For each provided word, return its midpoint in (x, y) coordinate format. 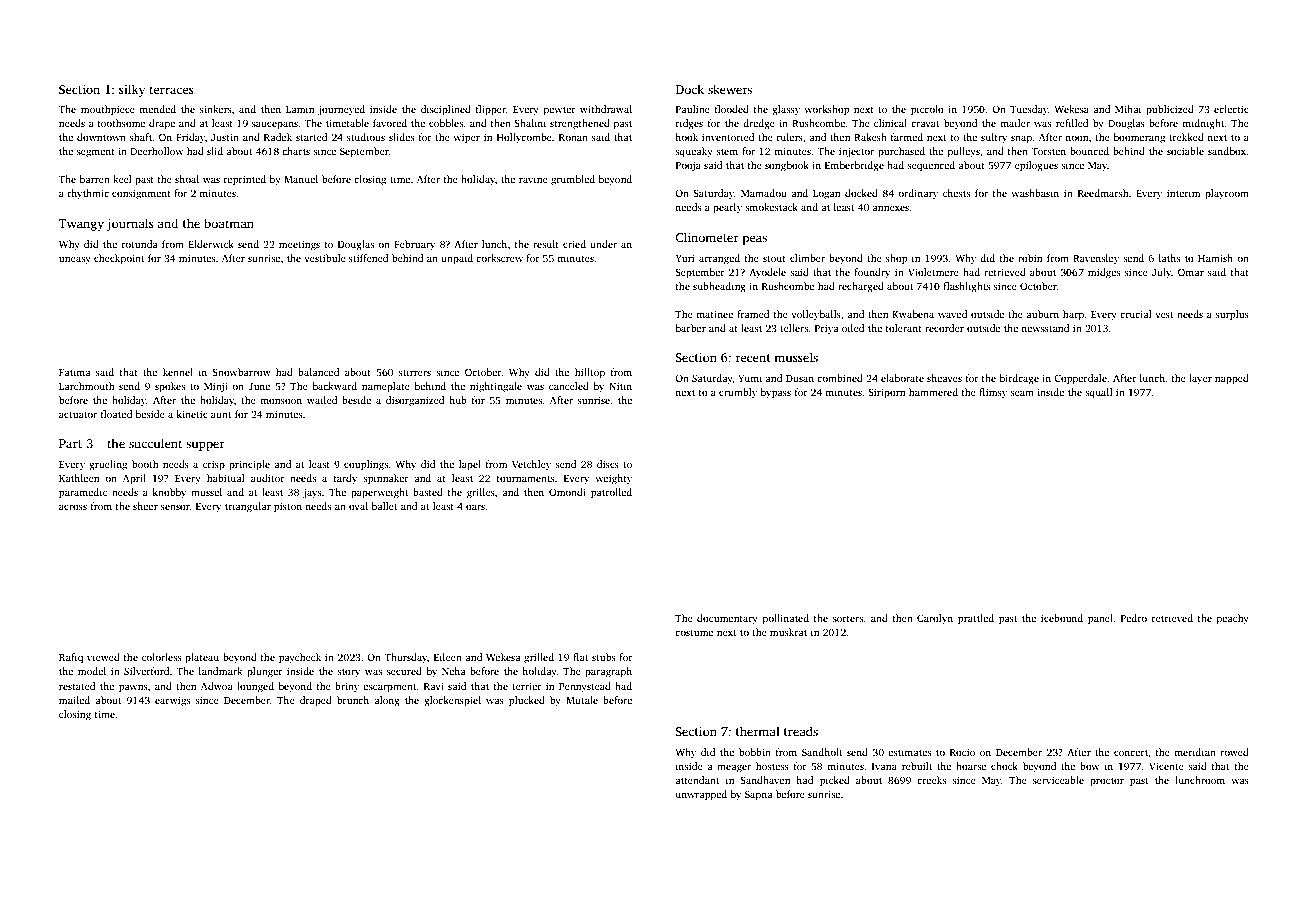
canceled (569, 386)
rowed (1234, 752)
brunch (353, 700)
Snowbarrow (241, 372)
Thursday (405, 658)
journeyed (341, 110)
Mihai (1128, 109)
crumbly (738, 393)
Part (70, 443)
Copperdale (1080, 379)
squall (1099, 393)
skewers (730, 89)
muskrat (788, 632)
